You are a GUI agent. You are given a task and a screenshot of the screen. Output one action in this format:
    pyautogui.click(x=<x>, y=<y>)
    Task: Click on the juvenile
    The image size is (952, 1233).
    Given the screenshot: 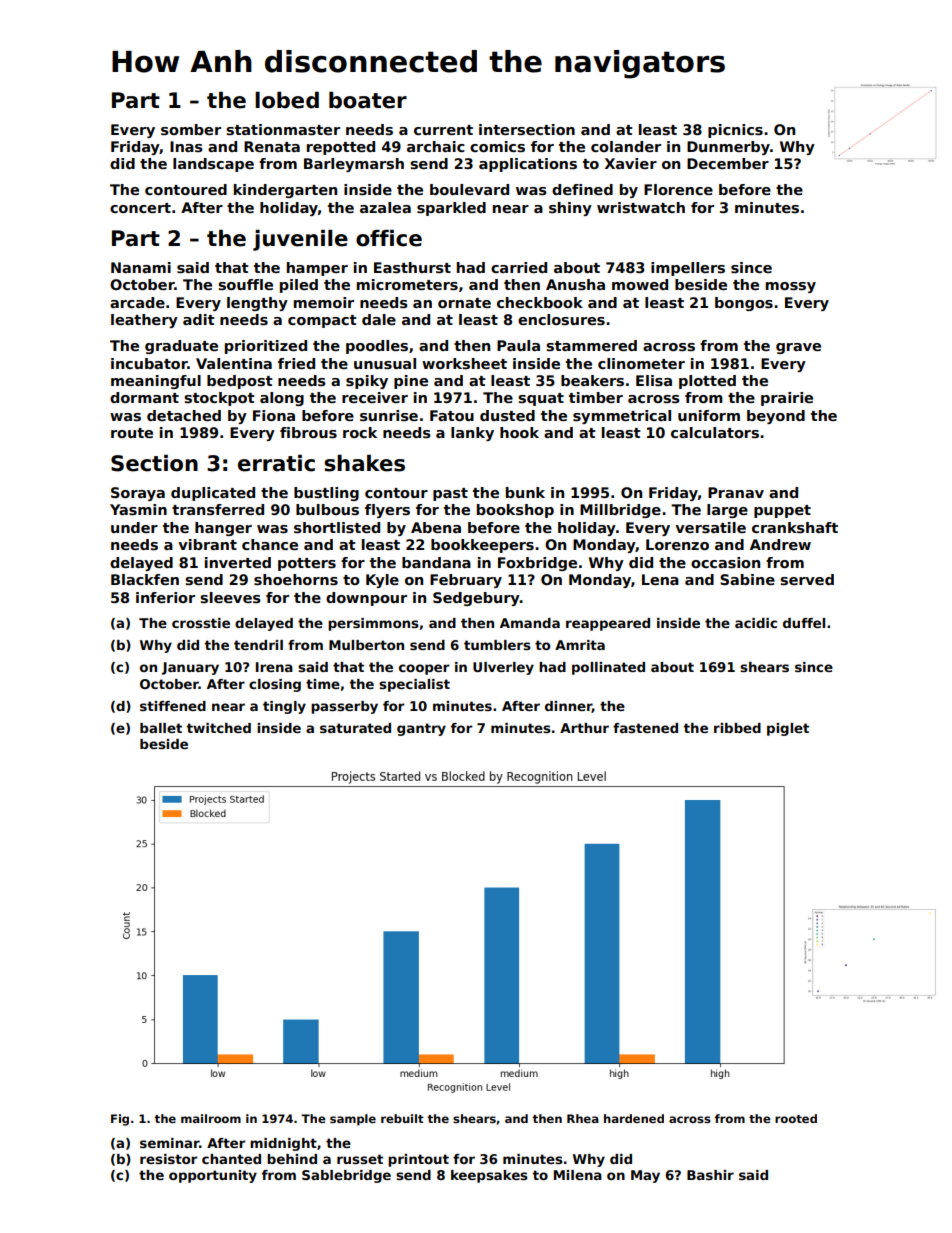 What is the action you would take?
    pyautogui.click(x=300, y=240)
